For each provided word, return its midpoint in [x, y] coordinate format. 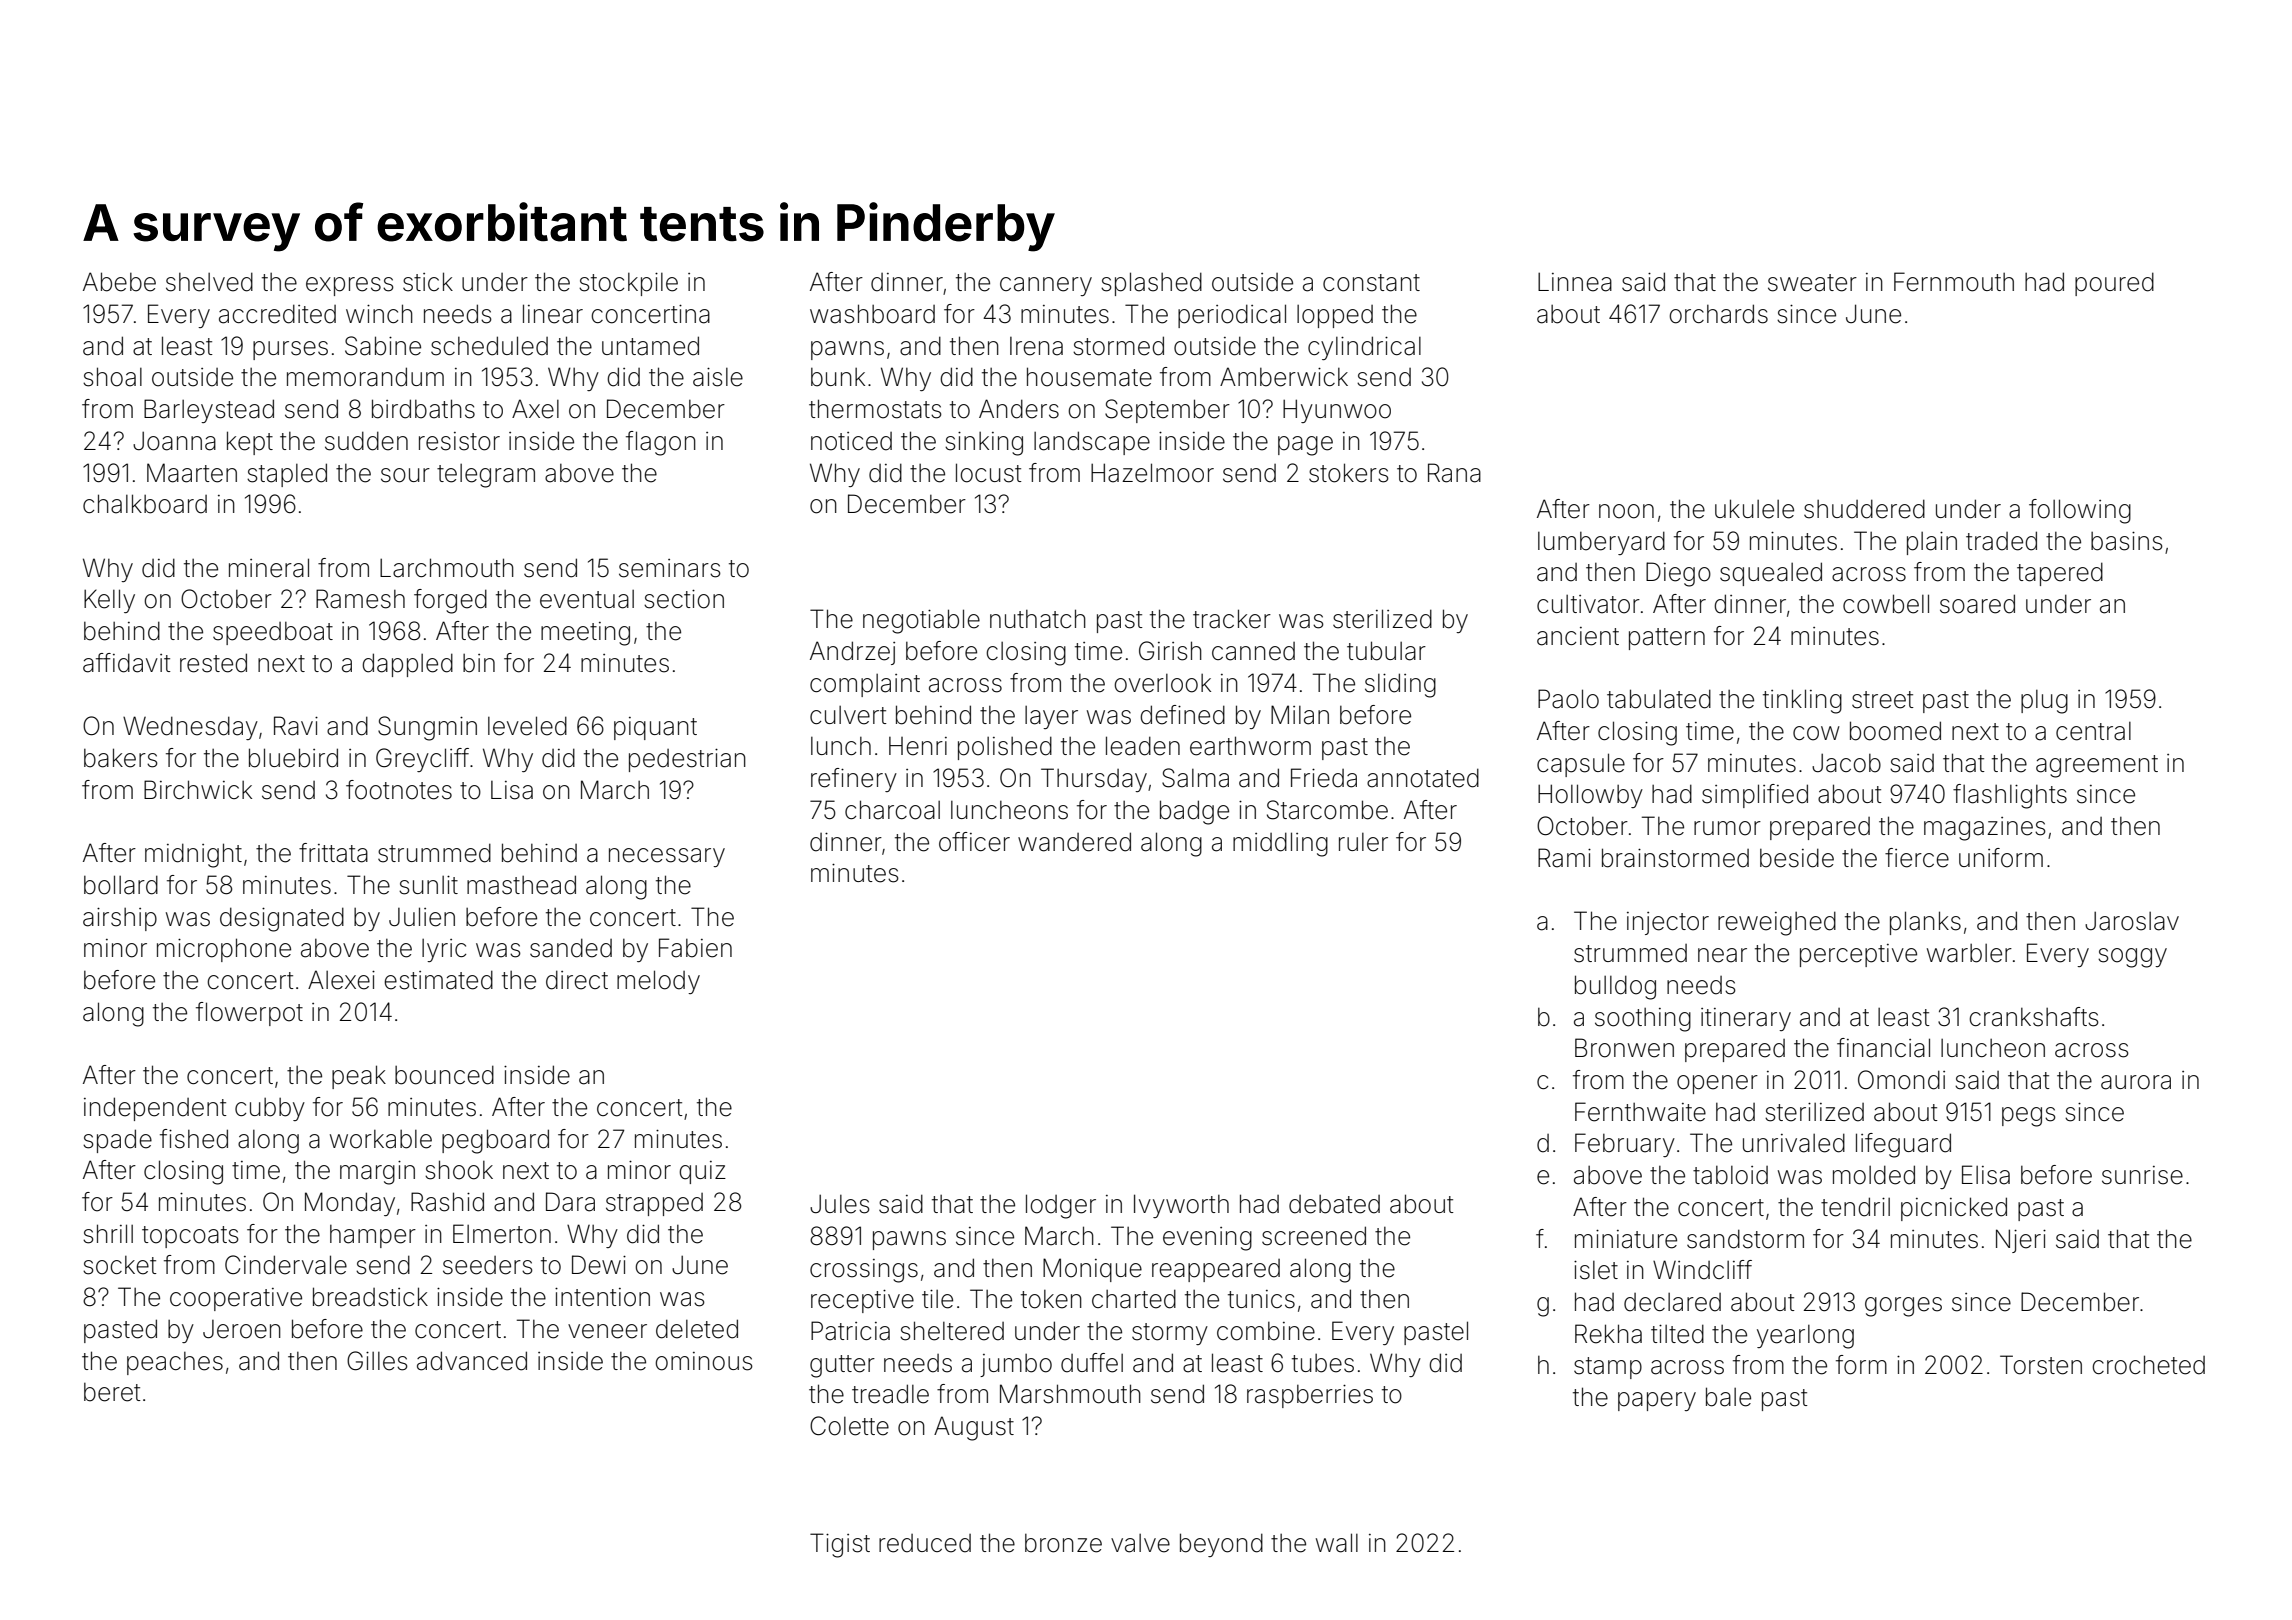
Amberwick [1284, 377]
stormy [1170, 1334]
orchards [1718, 314]
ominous [704, 1361]
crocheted [2148, 1365]
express [350, 286]
